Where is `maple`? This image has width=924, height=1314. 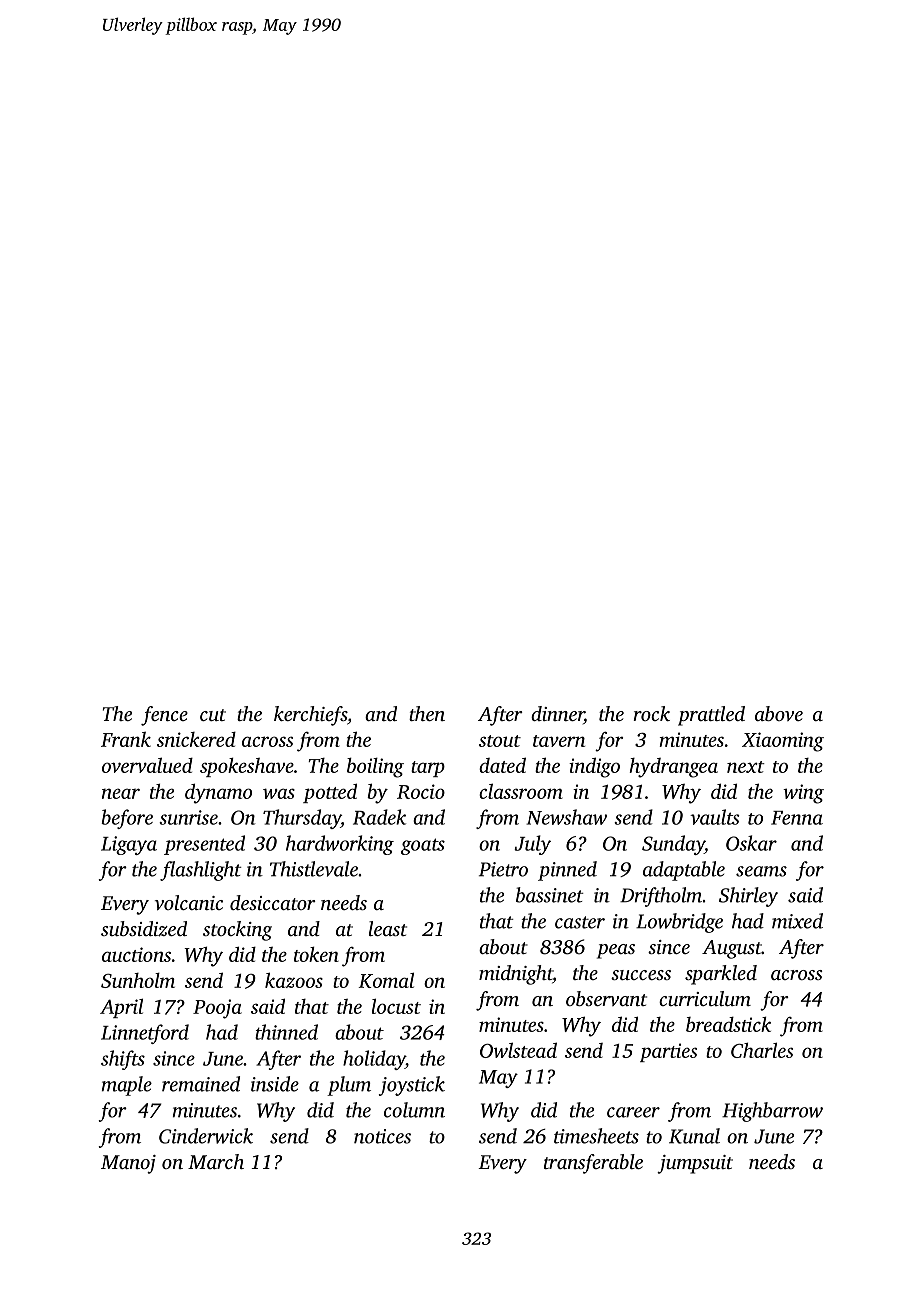
maple is located at coordinates (127, 1086).
